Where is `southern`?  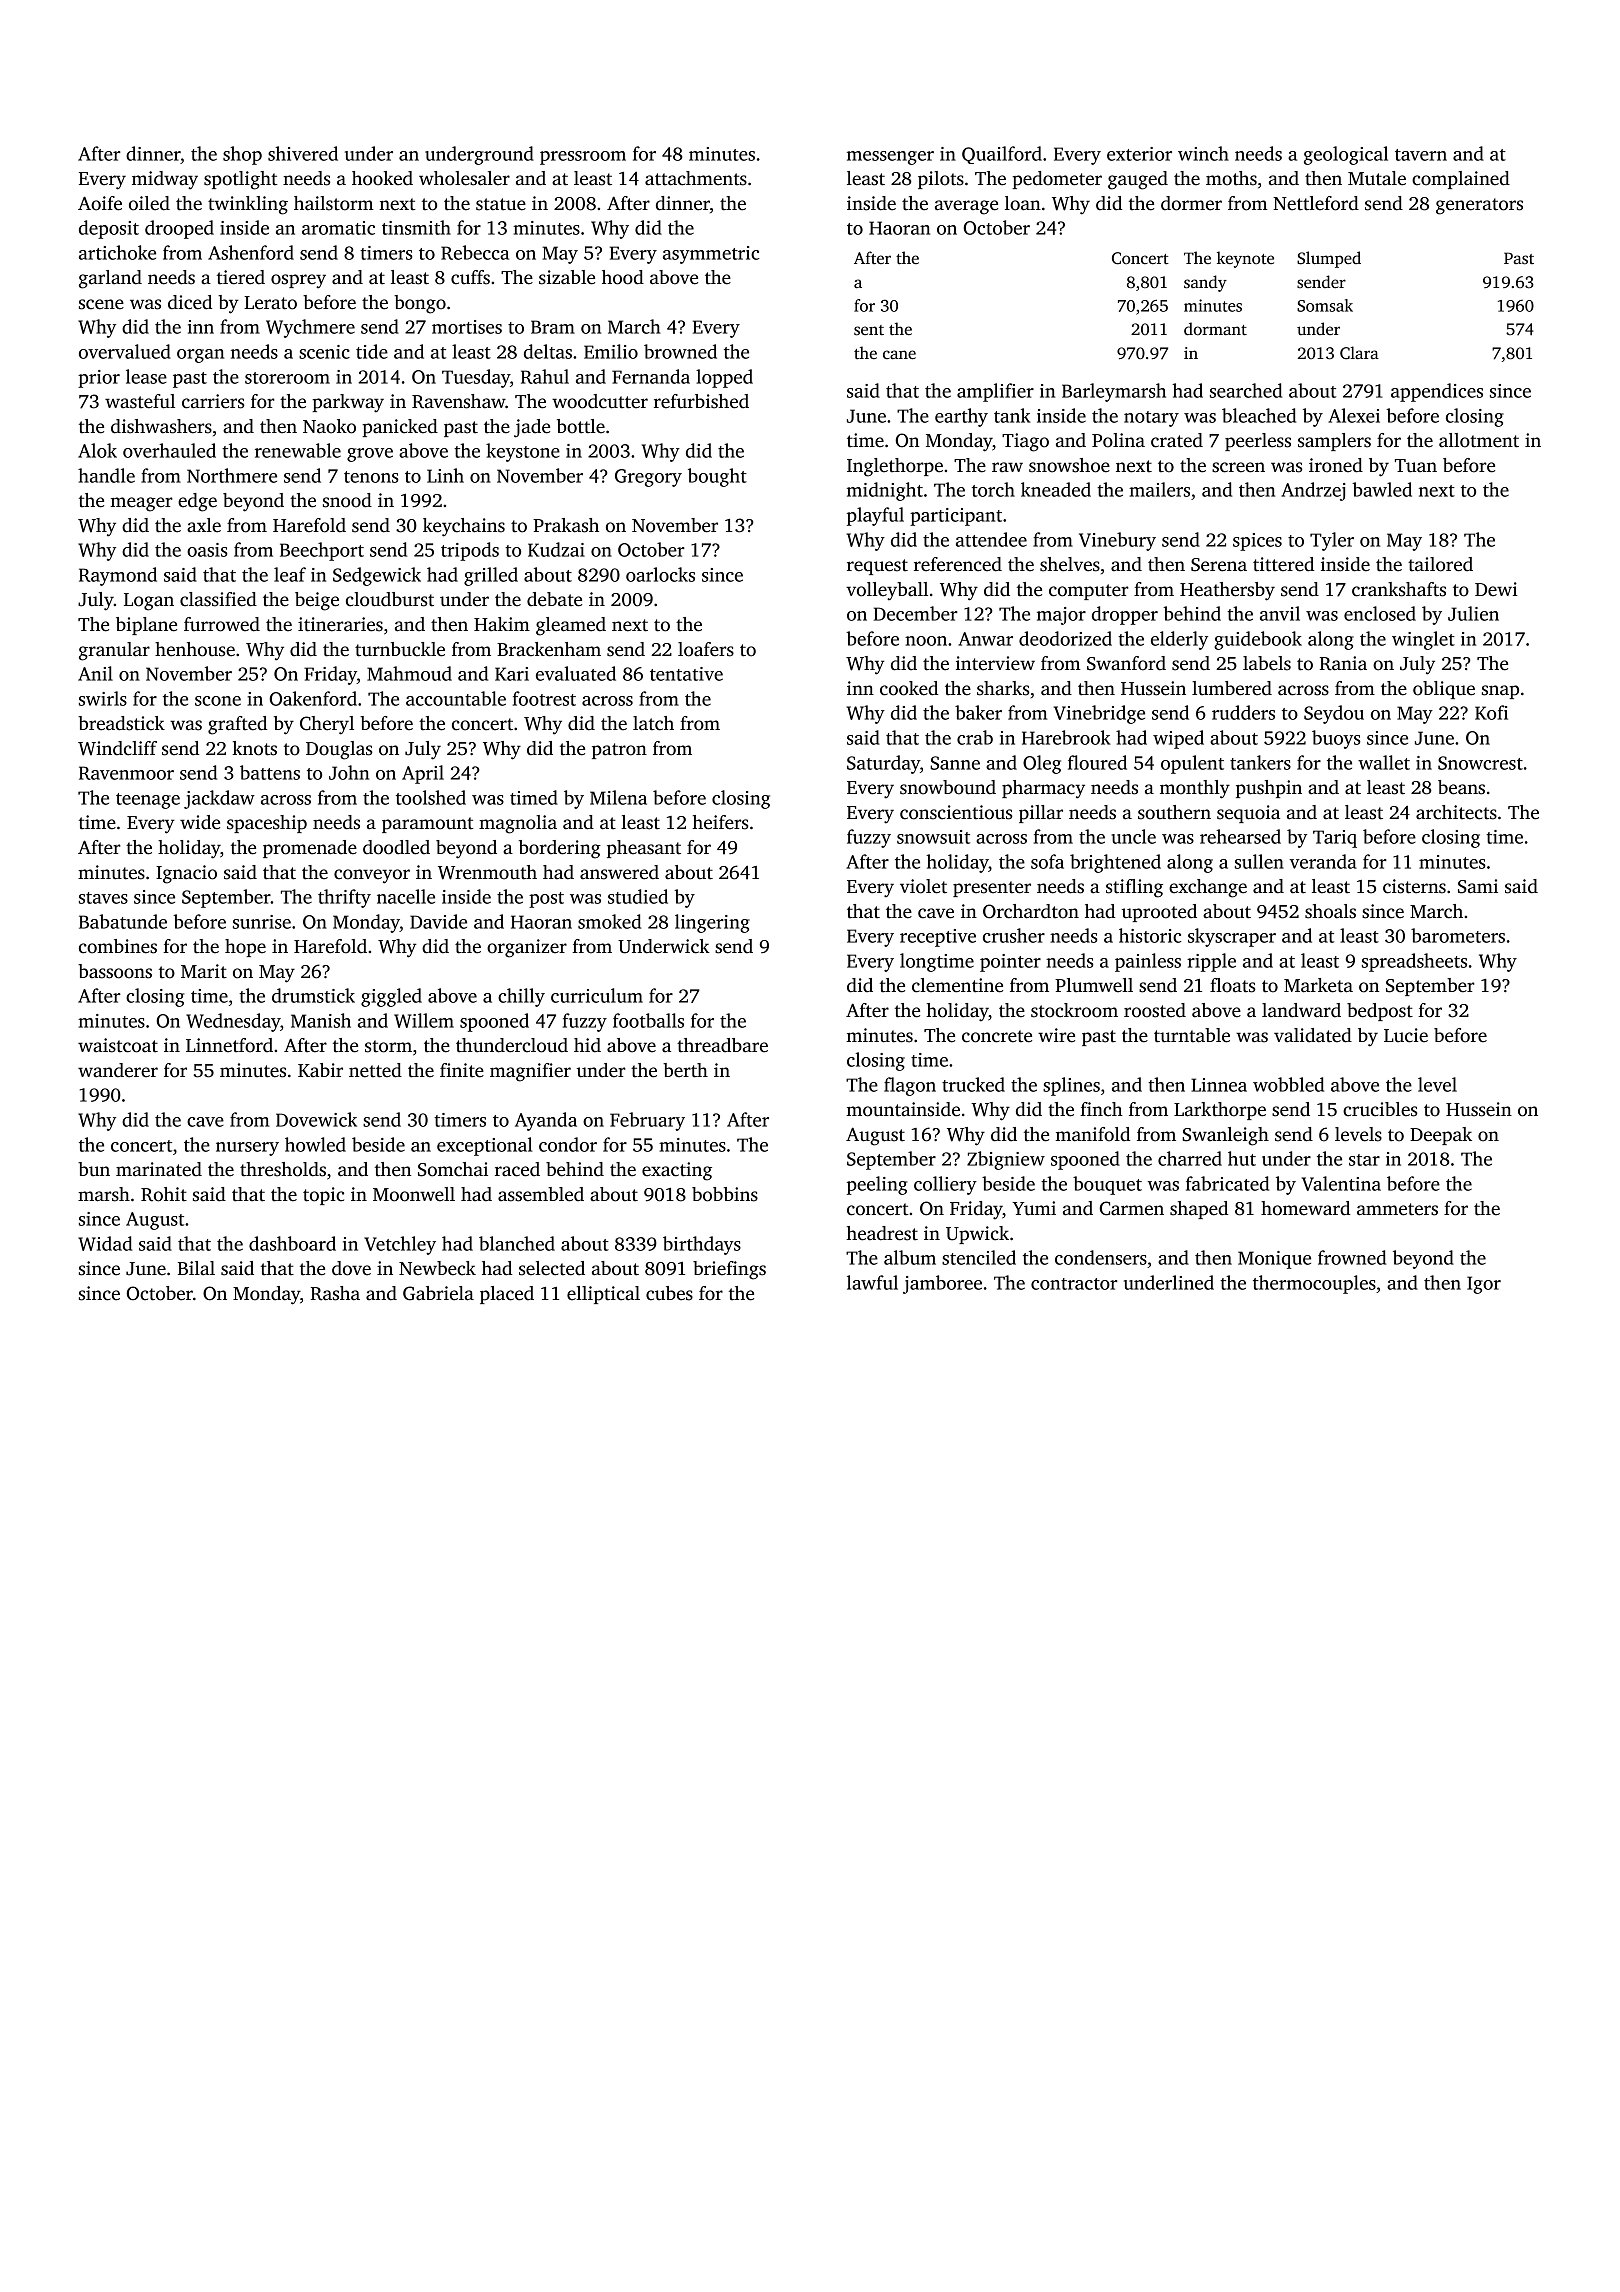
southern is located at coordinates (1174, 812).
